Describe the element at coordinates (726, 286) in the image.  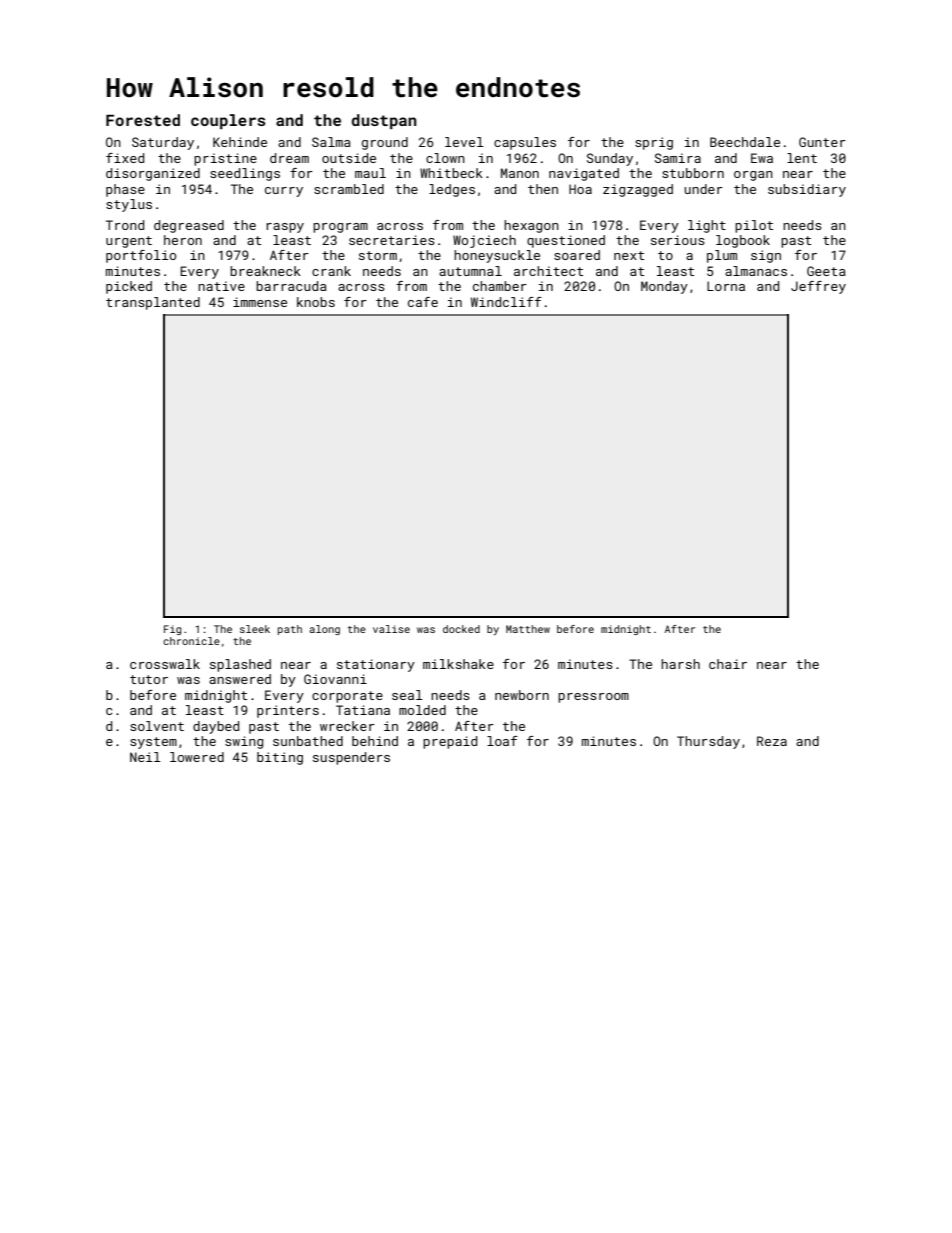
I see `Lorna` at that location.
